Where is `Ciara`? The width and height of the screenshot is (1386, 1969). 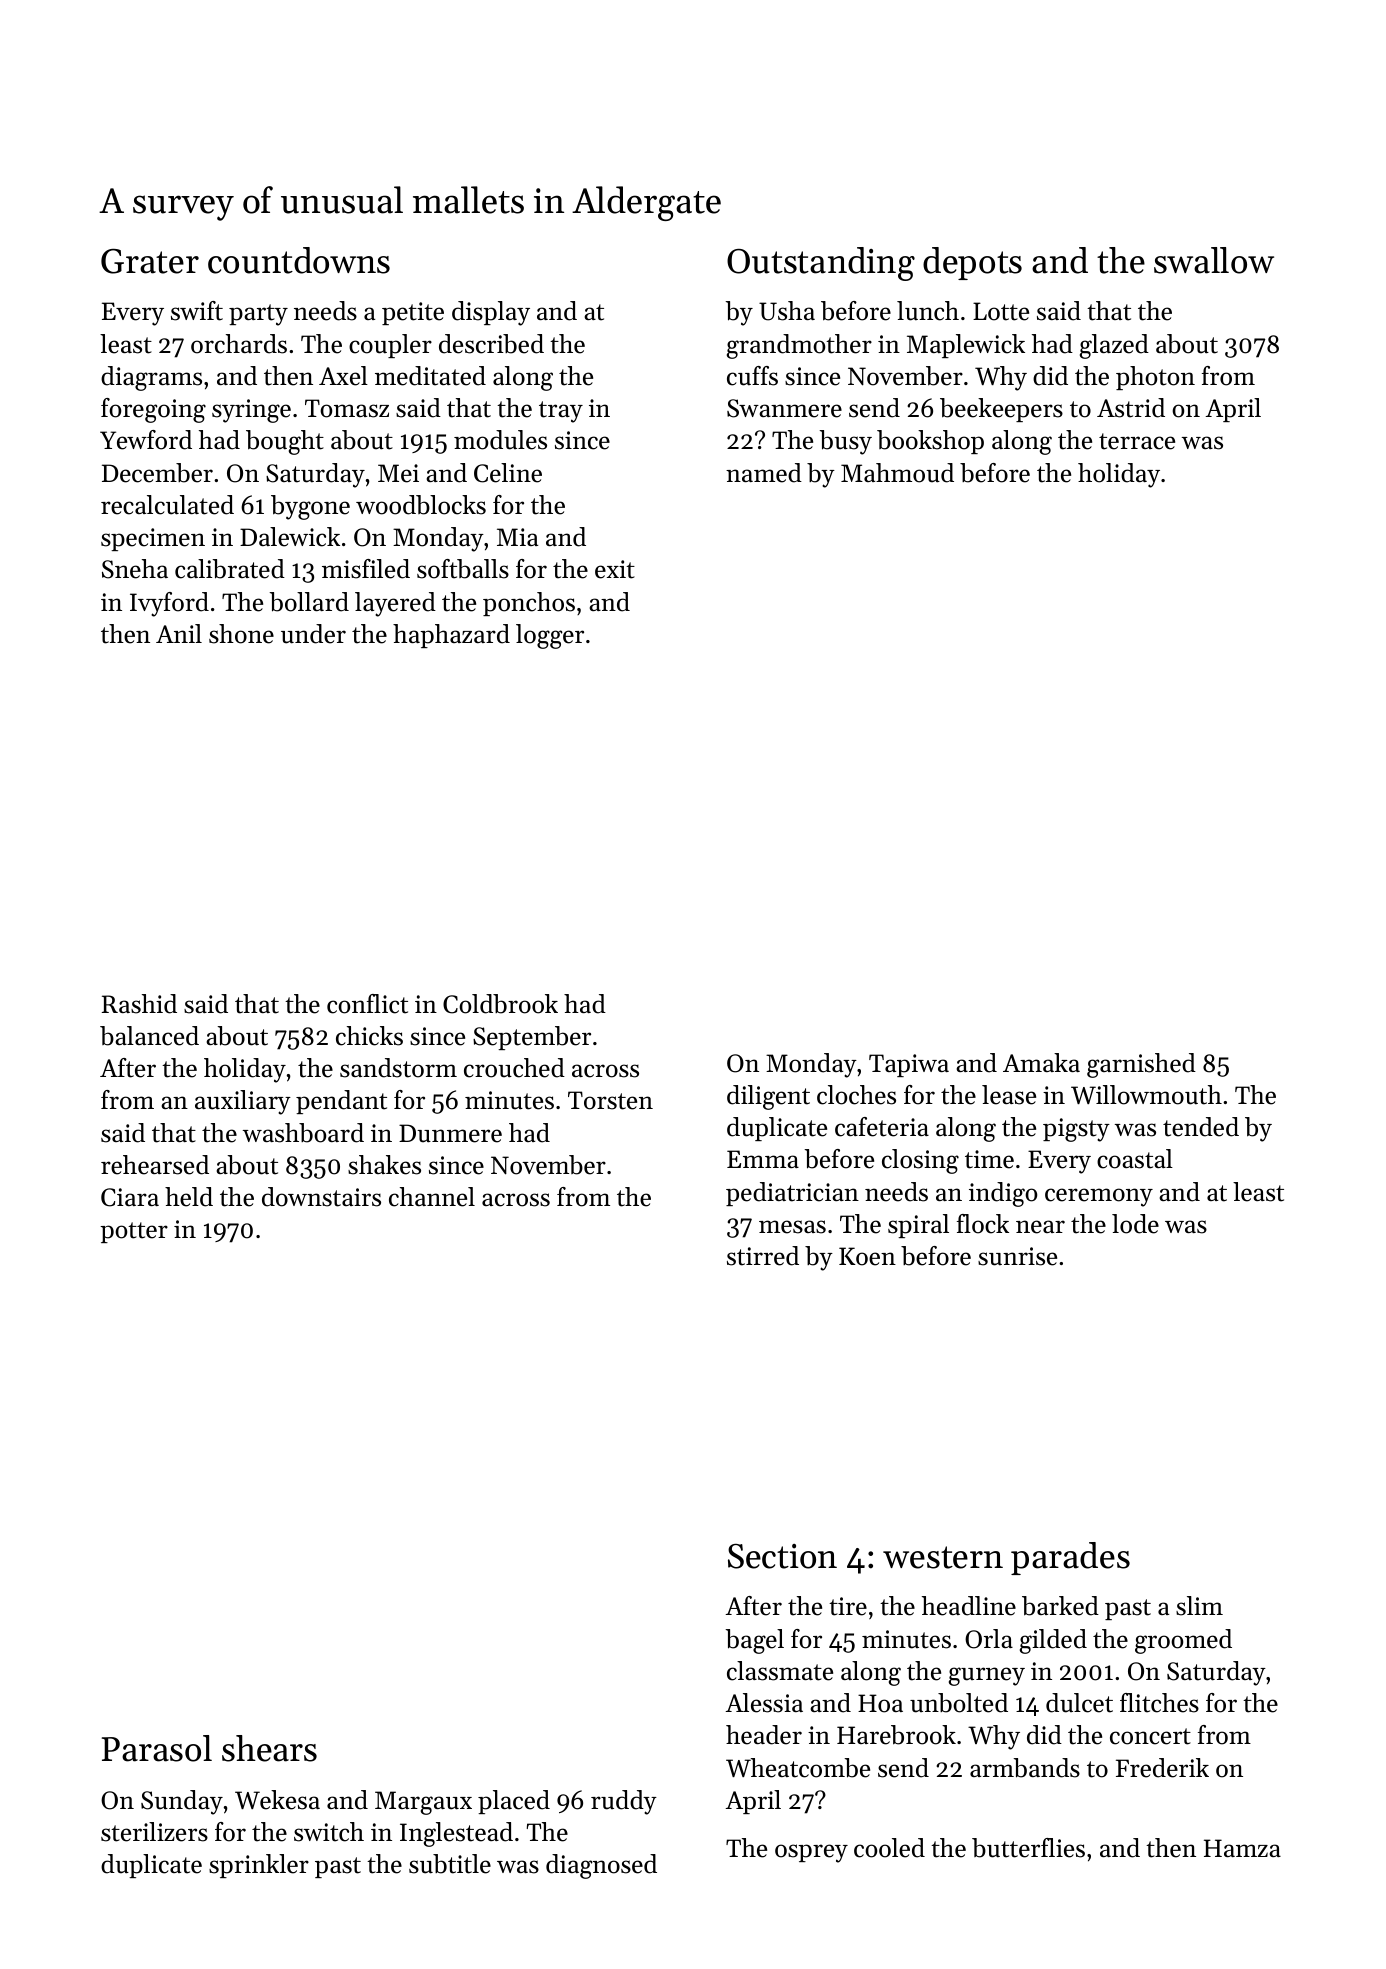 Ciara is located at coordinates (130, 1197).
